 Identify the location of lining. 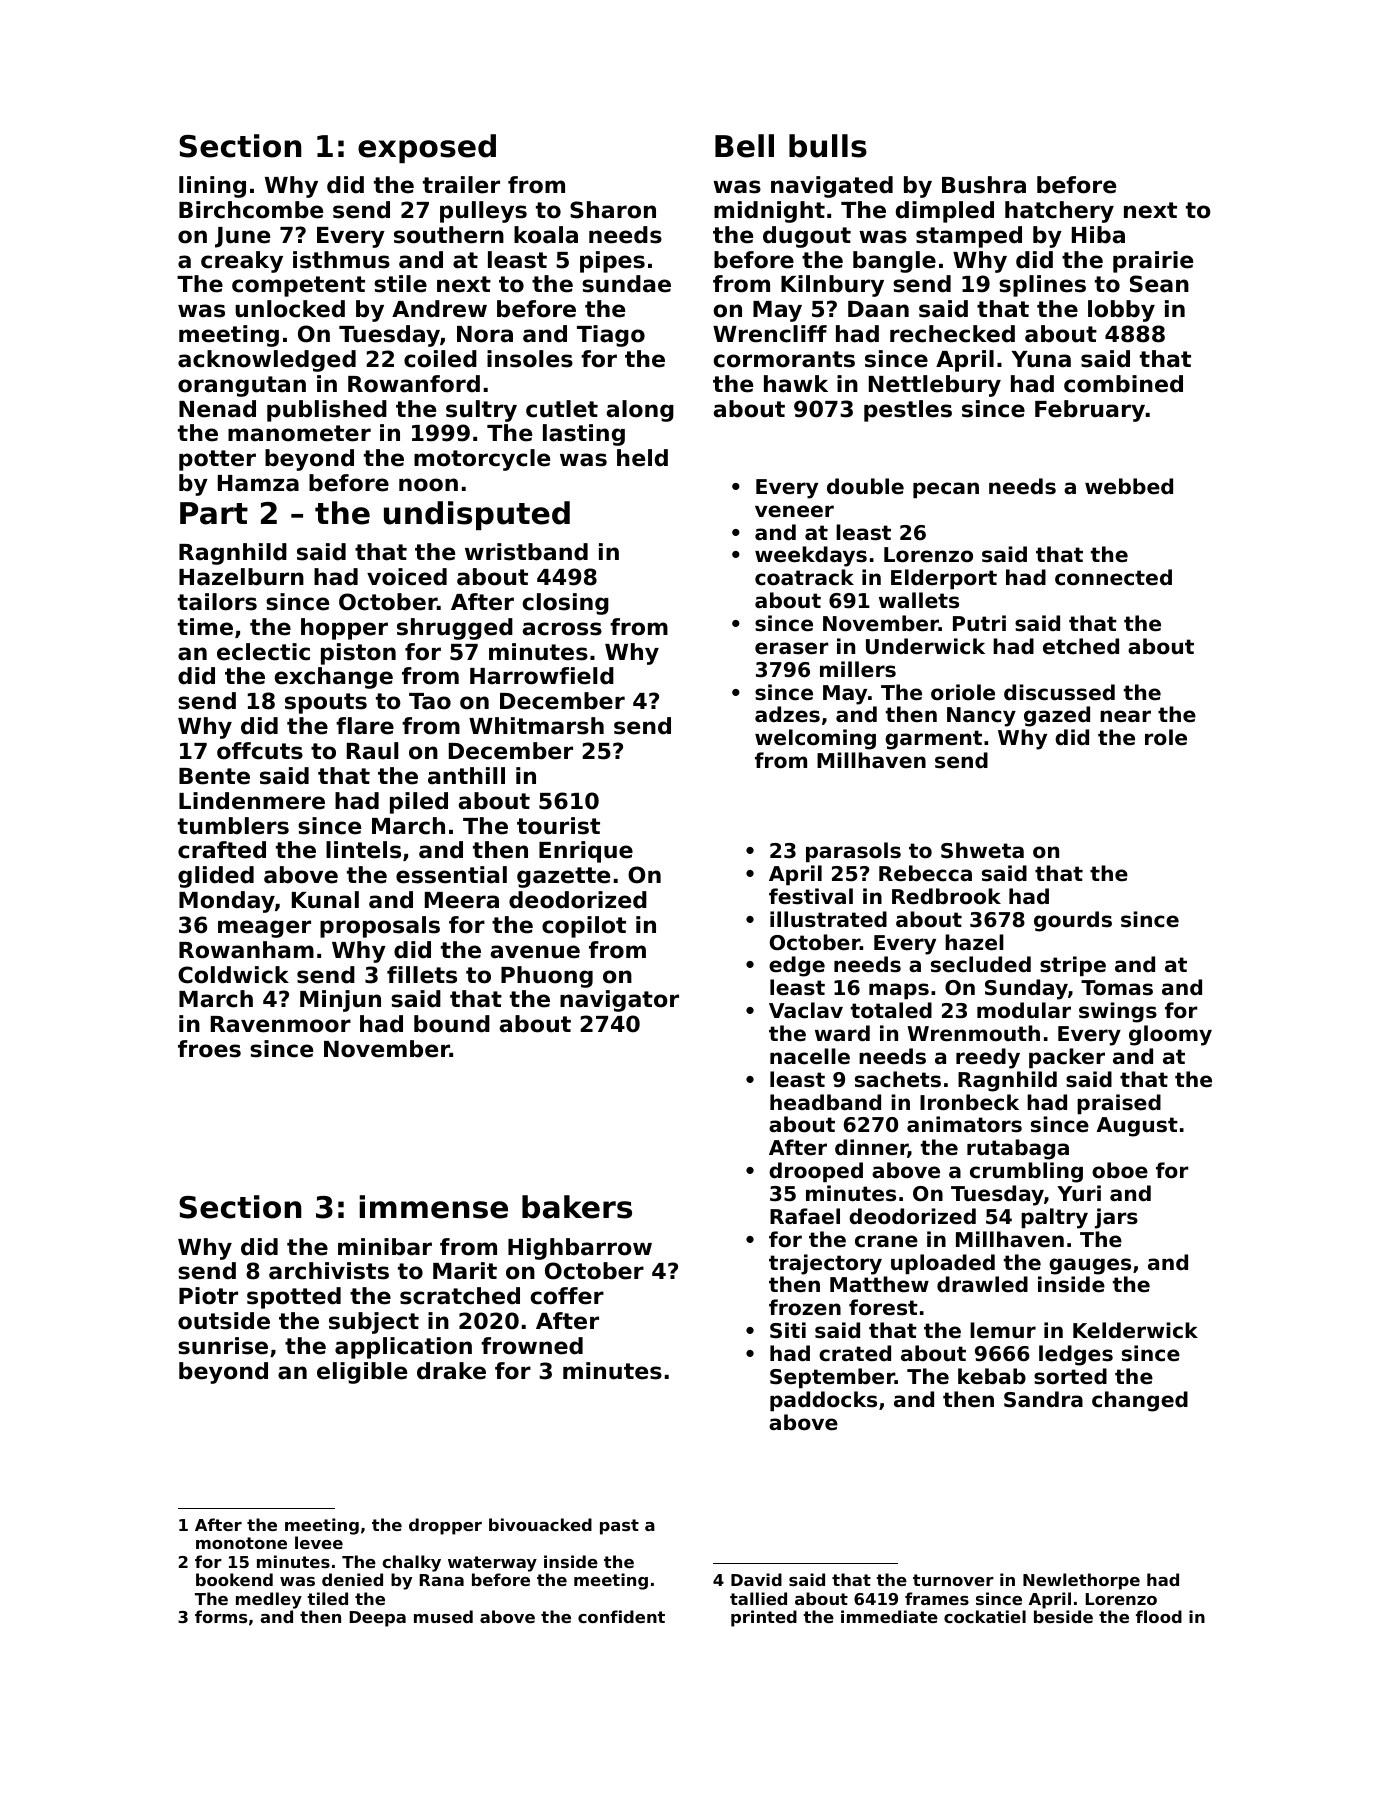
(212, 187).
